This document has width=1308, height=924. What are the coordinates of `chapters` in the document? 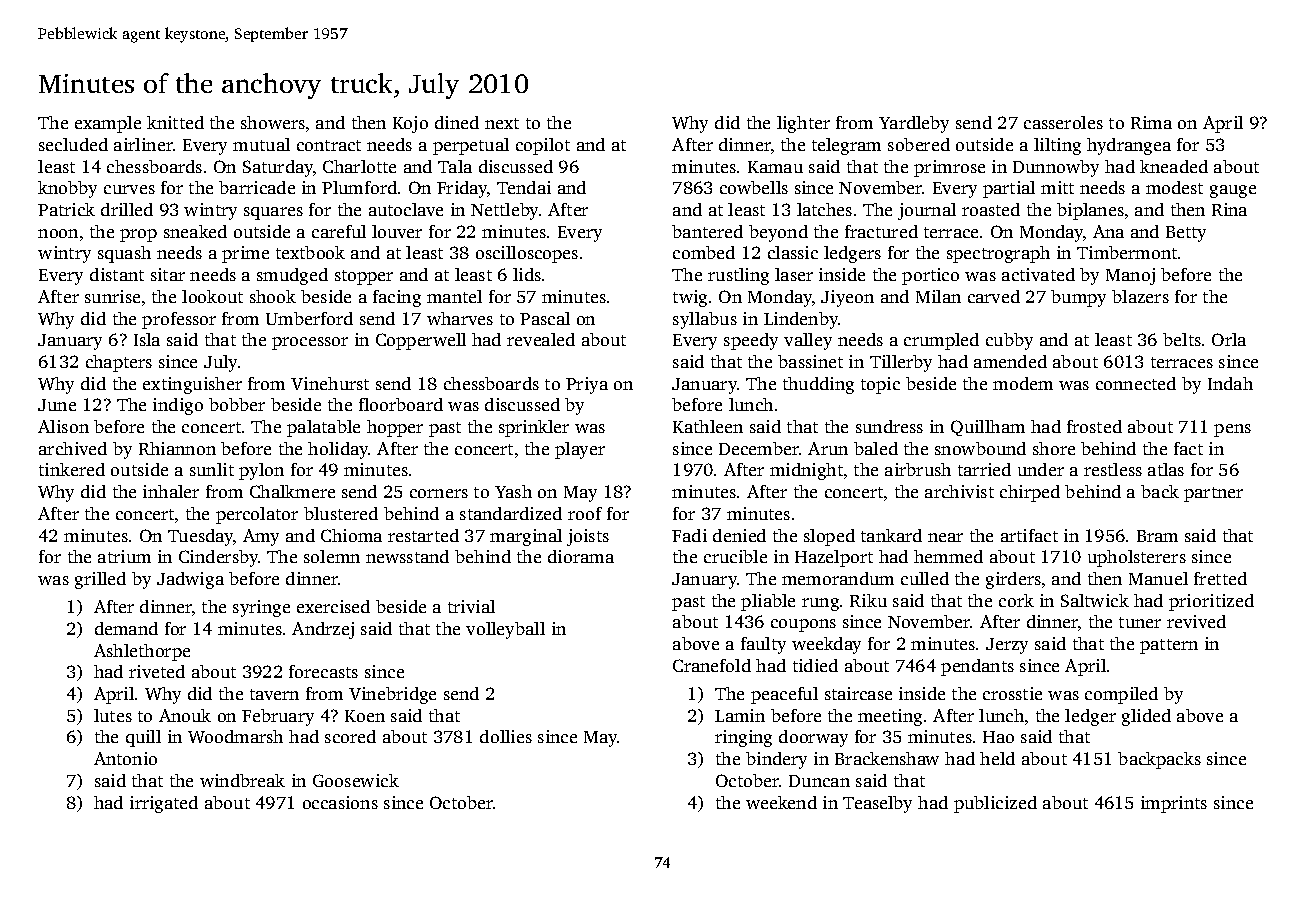 It's located at (119, 363).
